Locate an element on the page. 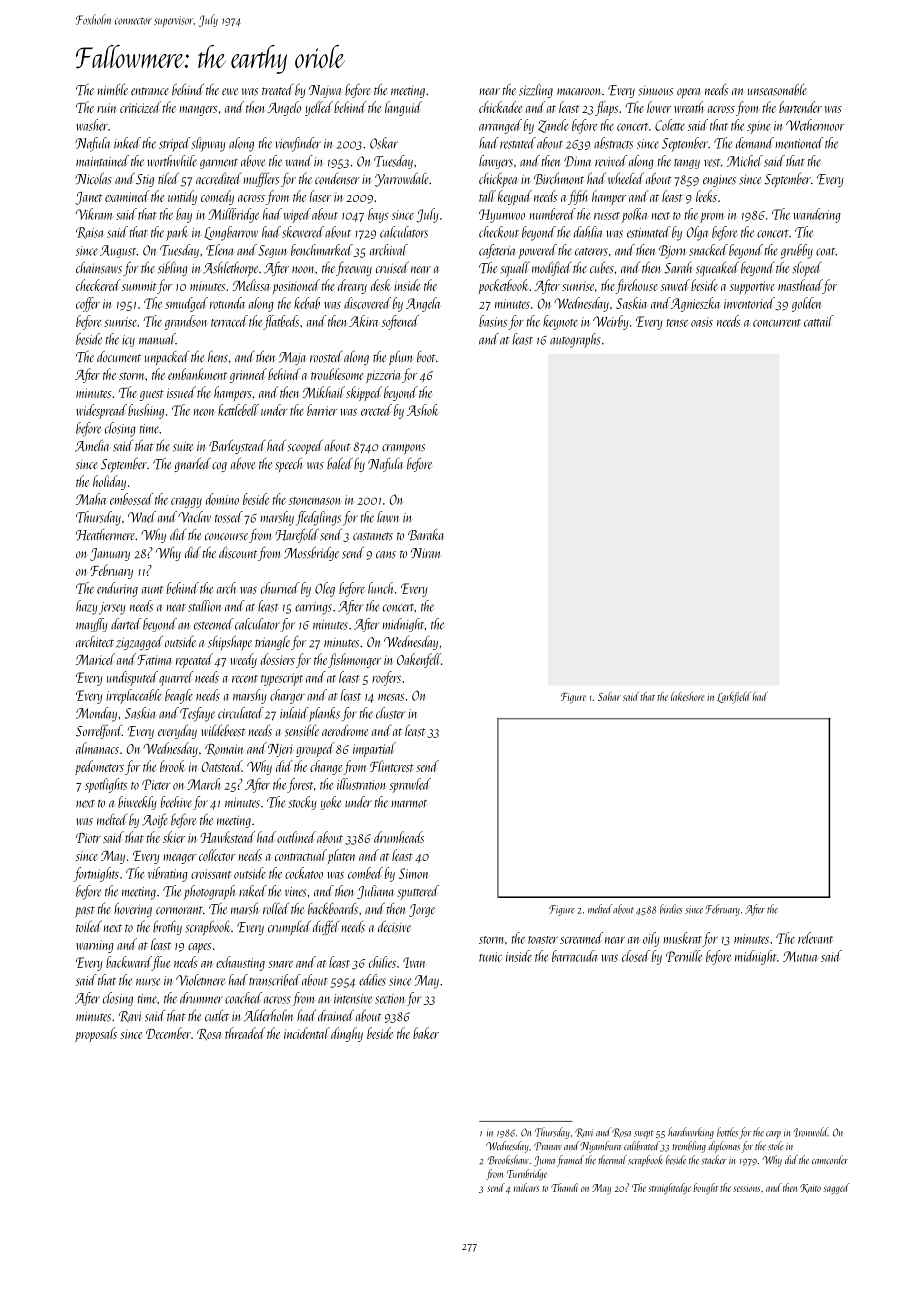 This document has width=924, height=1308. Sahar is located at coordinates (609, 696).
